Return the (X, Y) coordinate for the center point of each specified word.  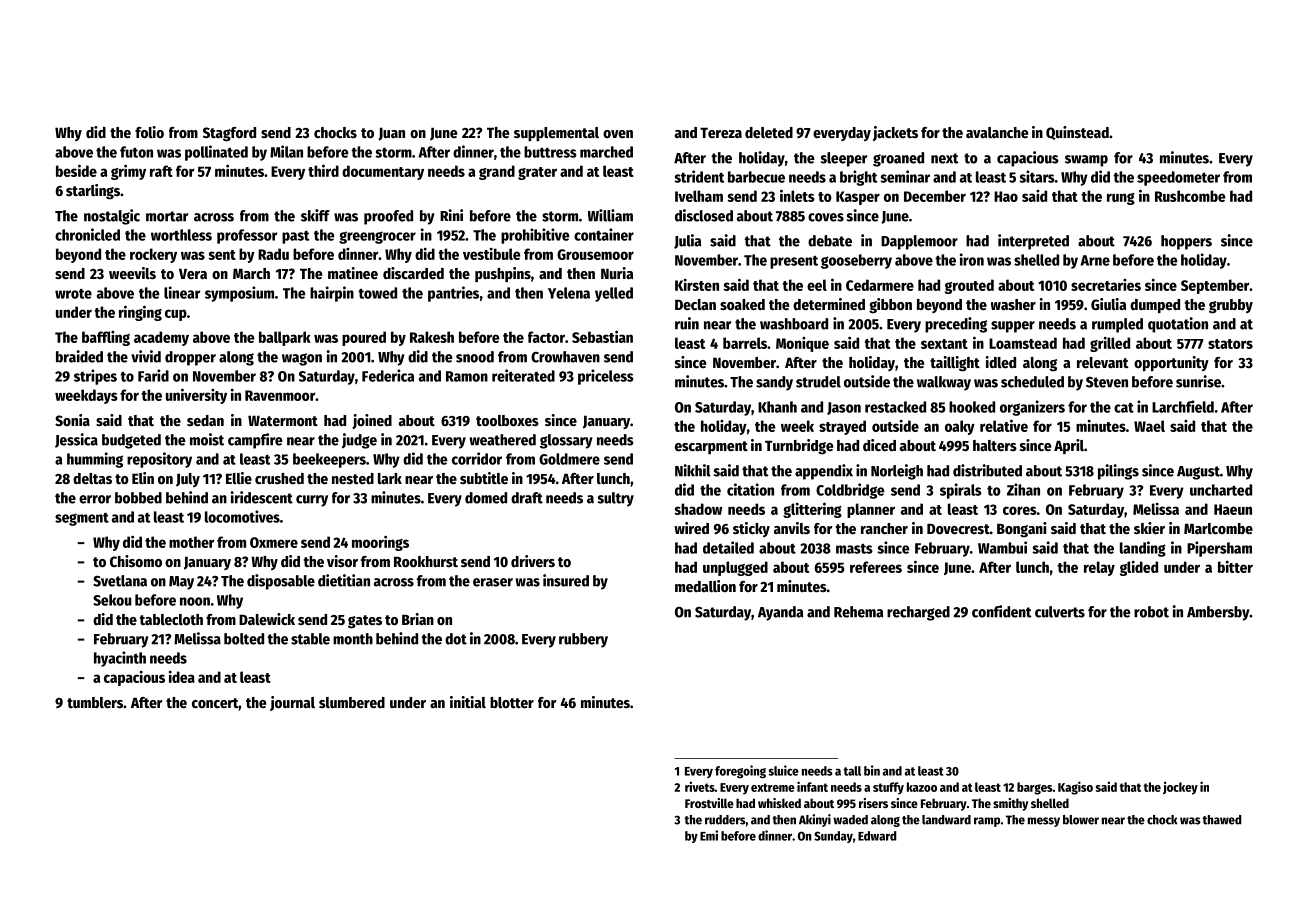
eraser (493, 582)
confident (1002, 611)
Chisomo (136, 561)
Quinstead (1077, 133)
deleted (769, 132)
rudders (725, 820)
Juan (392, 134)
